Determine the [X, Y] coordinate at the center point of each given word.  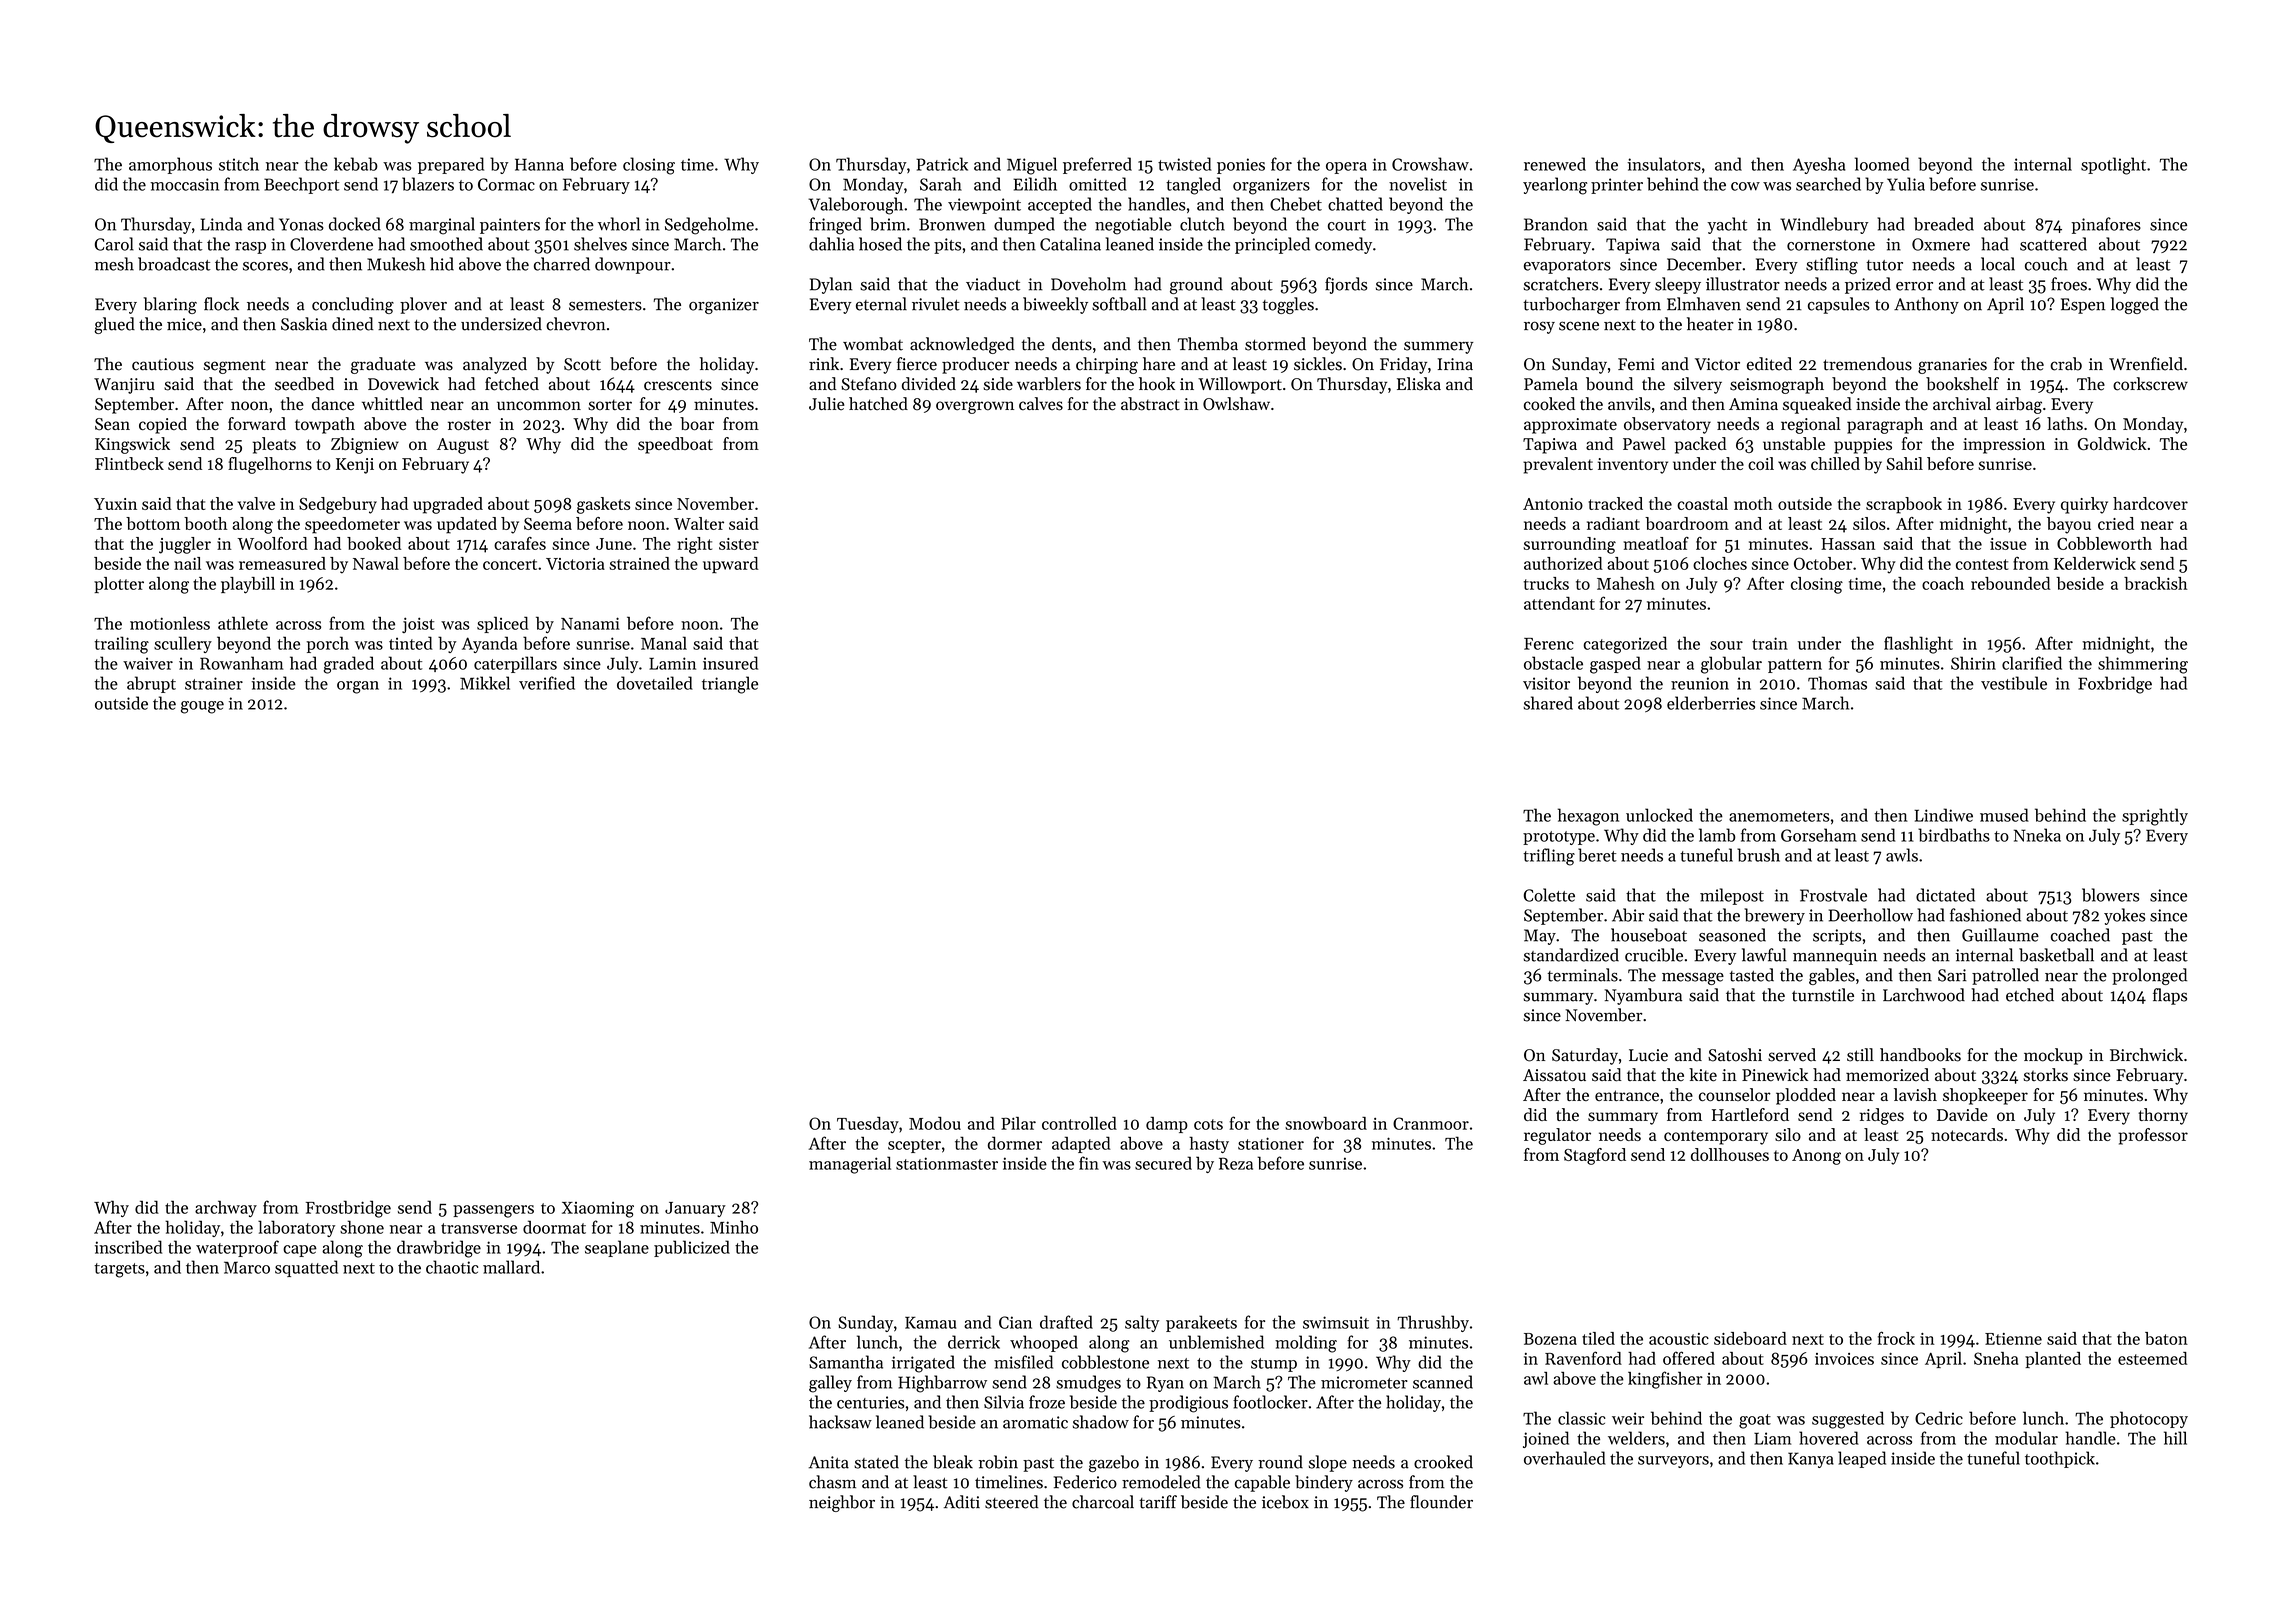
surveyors [1673, 1462]
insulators [1664, 164]
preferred [1097, 165]
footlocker [1270, 1402]
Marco [247, 1267]
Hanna [539, 164]
